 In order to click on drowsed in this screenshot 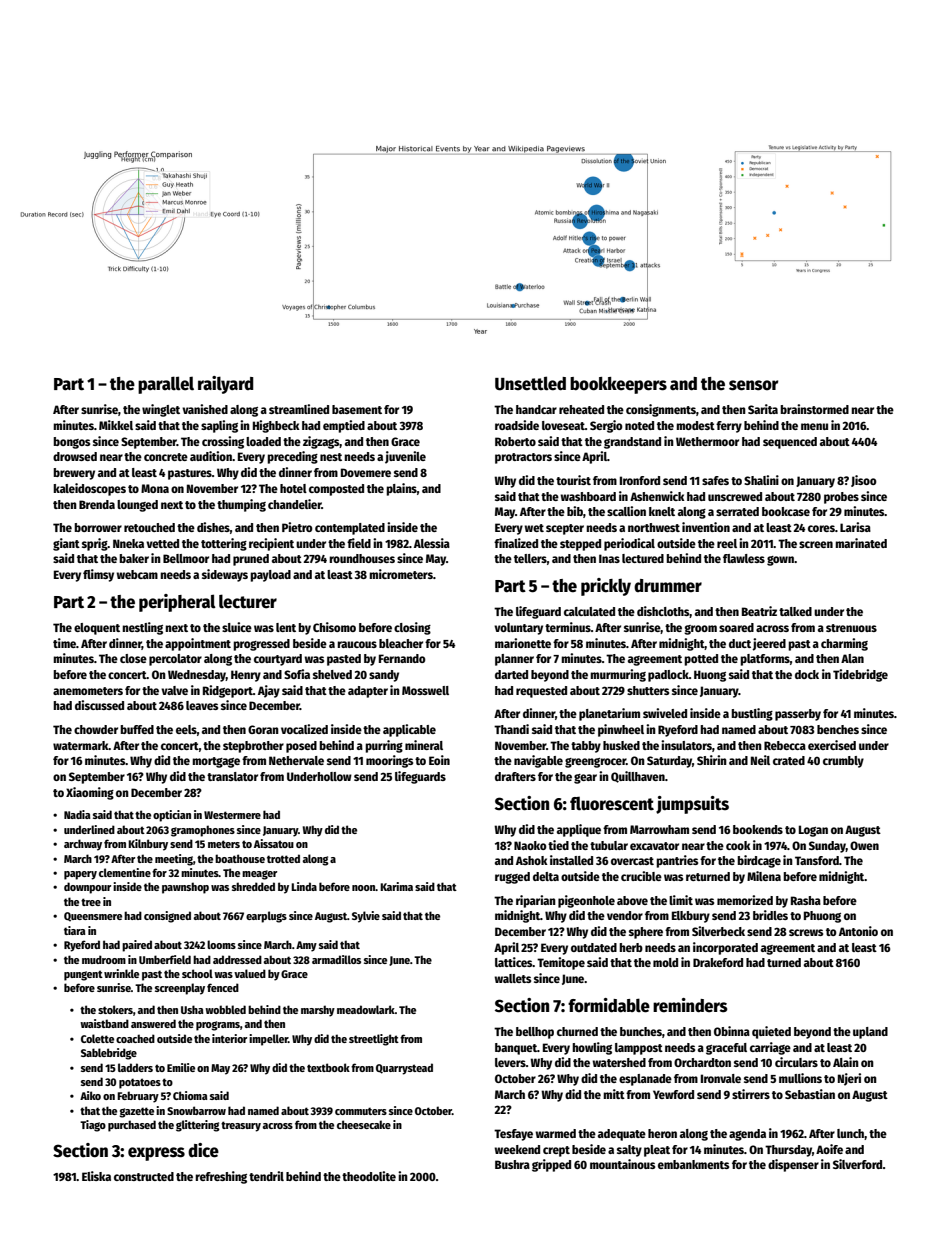, I will do `click(75, 456)`.
